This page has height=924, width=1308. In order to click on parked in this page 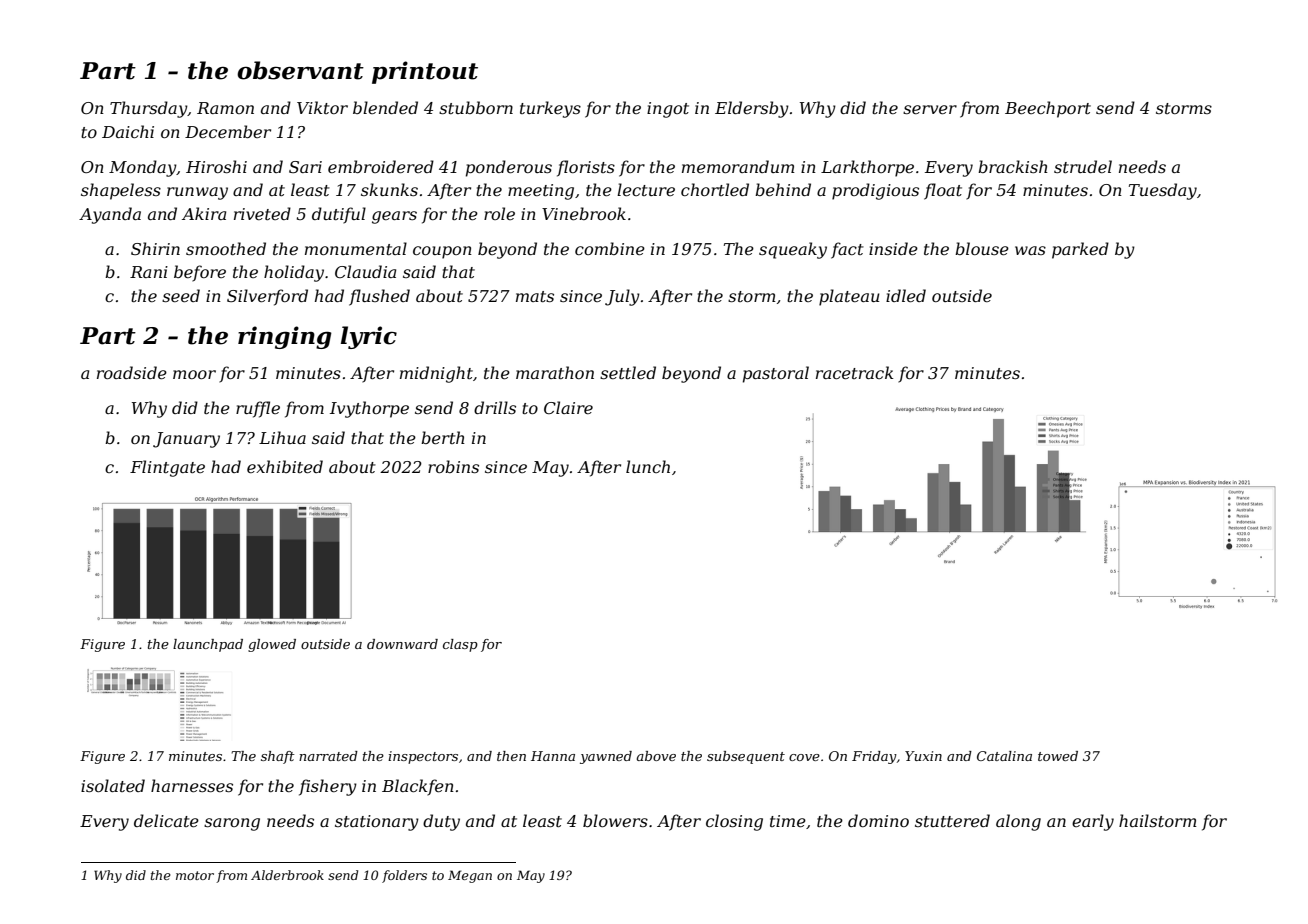, I will do `click(1080, 250)`.
